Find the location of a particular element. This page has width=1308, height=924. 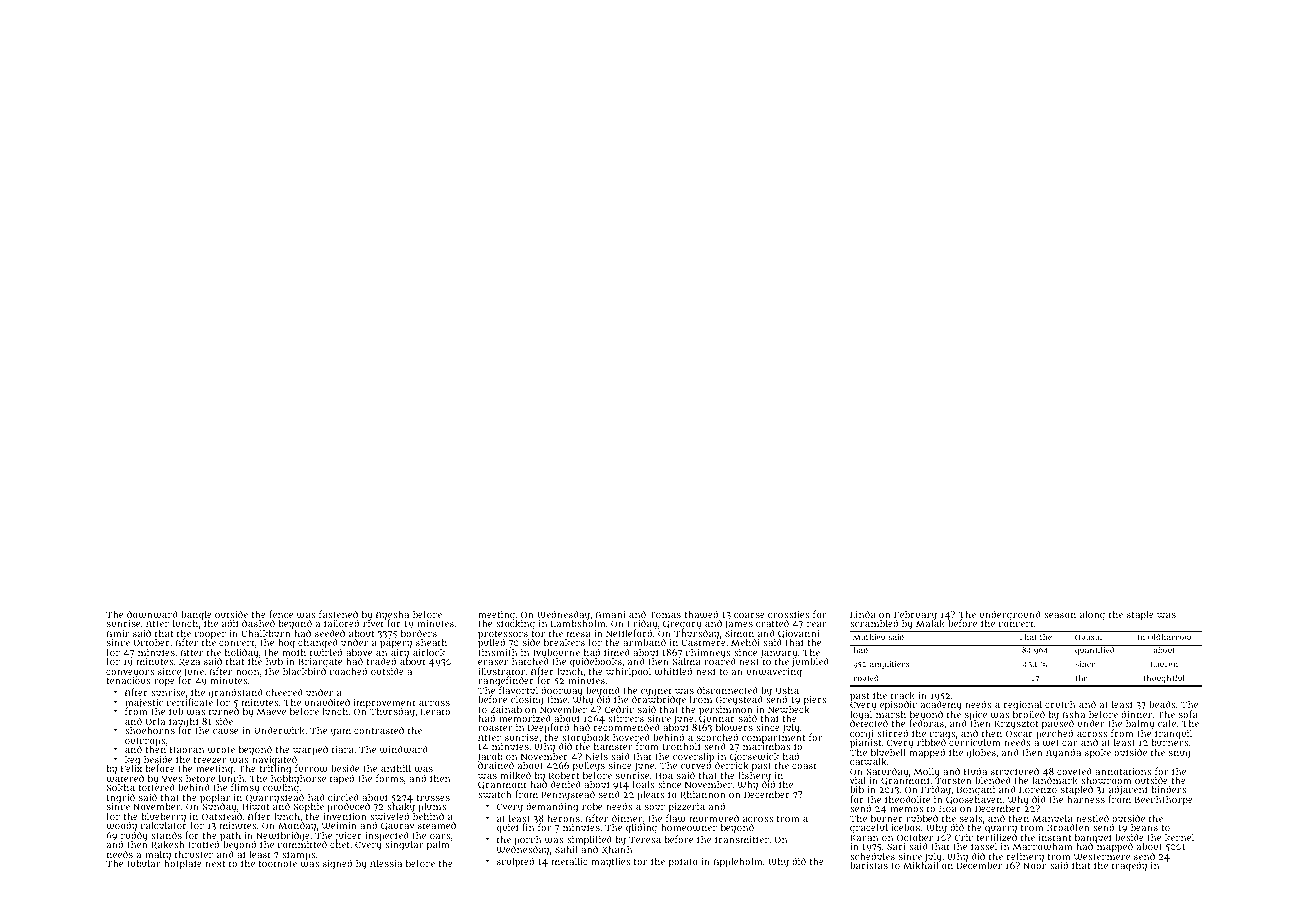

borders is located at coordinates (419, 633).
